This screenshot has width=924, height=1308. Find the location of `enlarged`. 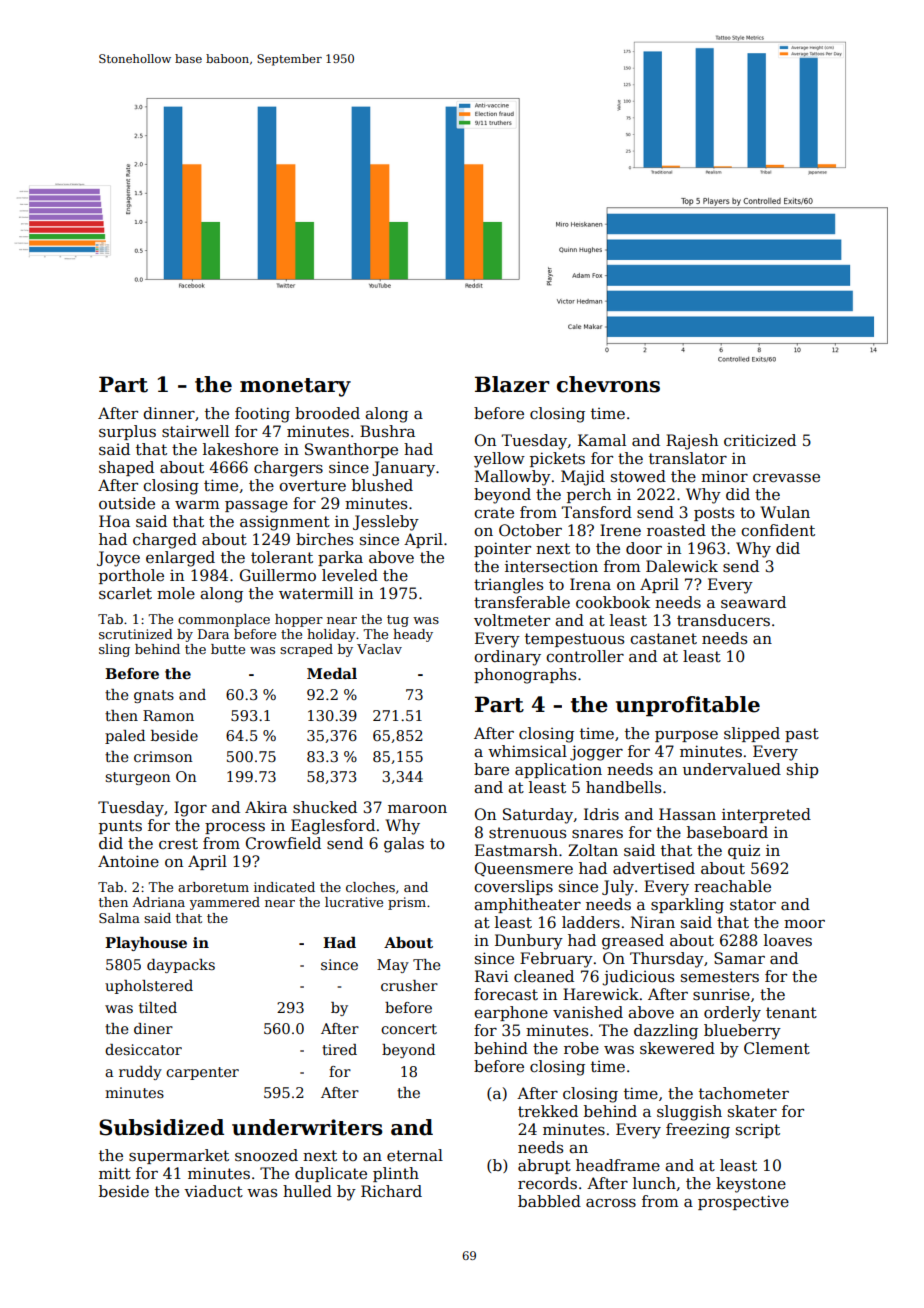

enlarged is located at coordinates (180, 559).
